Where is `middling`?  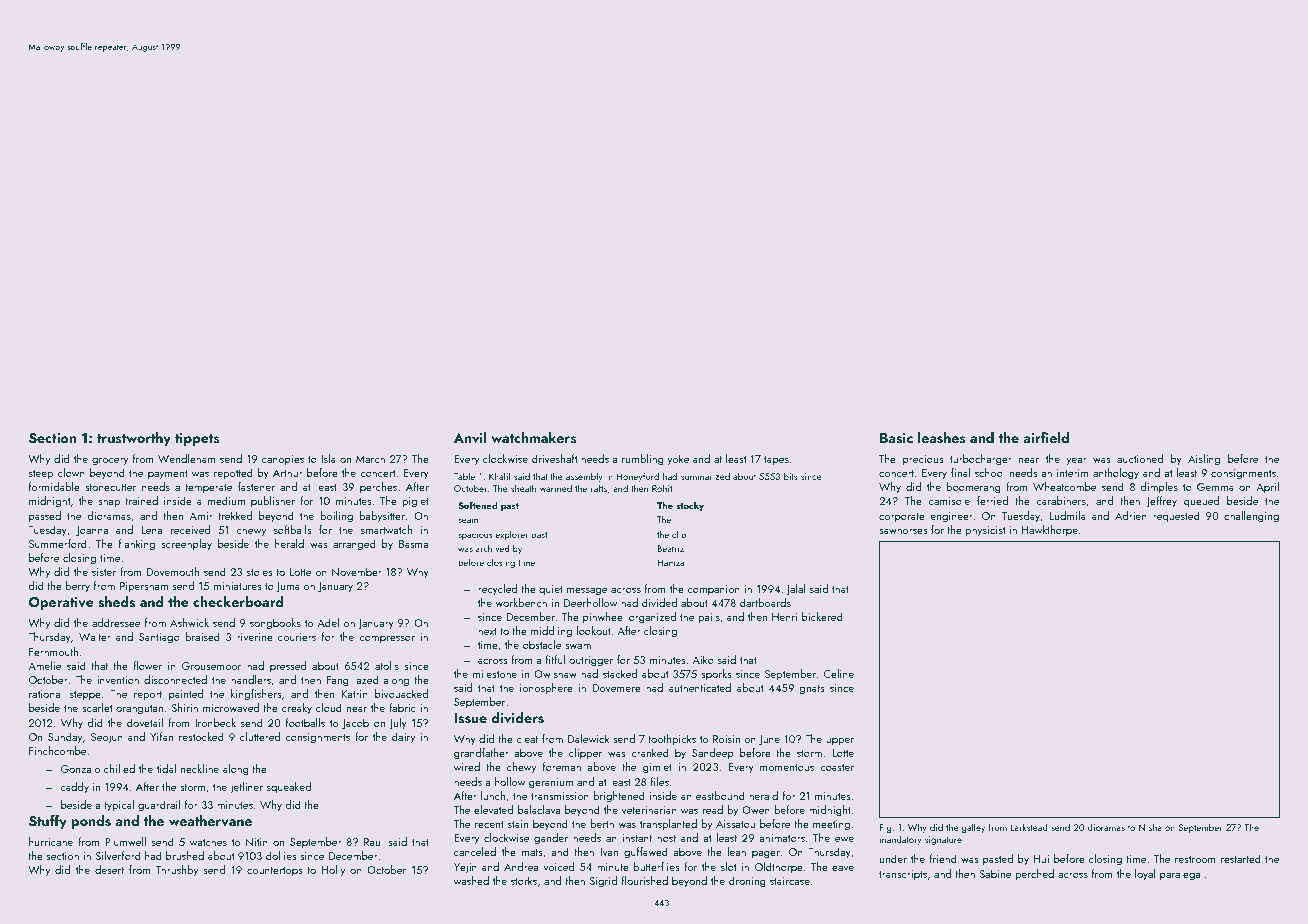 middling is located at coordinates (551, 632).
